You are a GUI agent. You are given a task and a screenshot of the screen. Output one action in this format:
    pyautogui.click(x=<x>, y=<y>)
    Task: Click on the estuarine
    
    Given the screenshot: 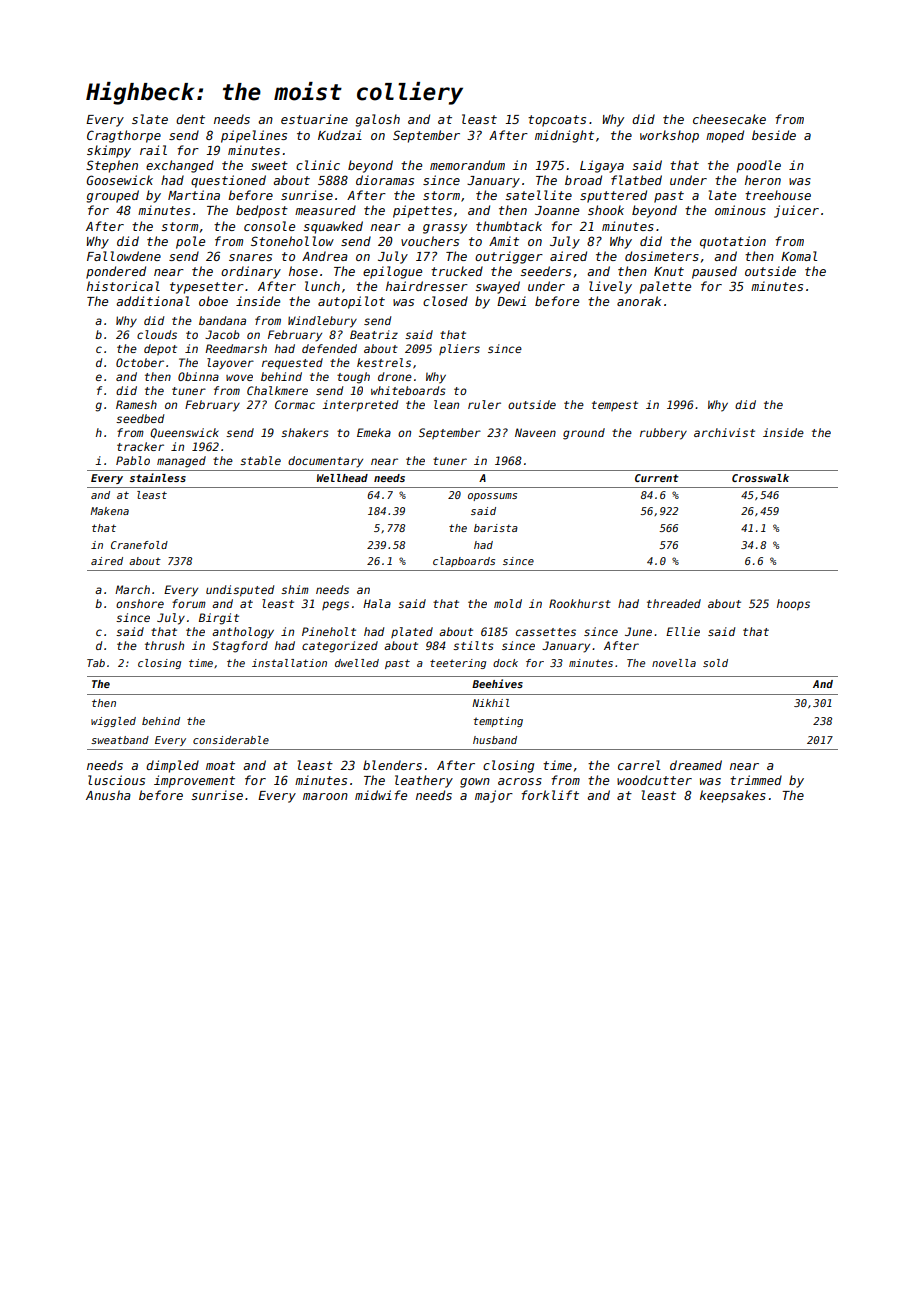 What is the action you would take?
    pyautogui.click(x=314, y=119)
